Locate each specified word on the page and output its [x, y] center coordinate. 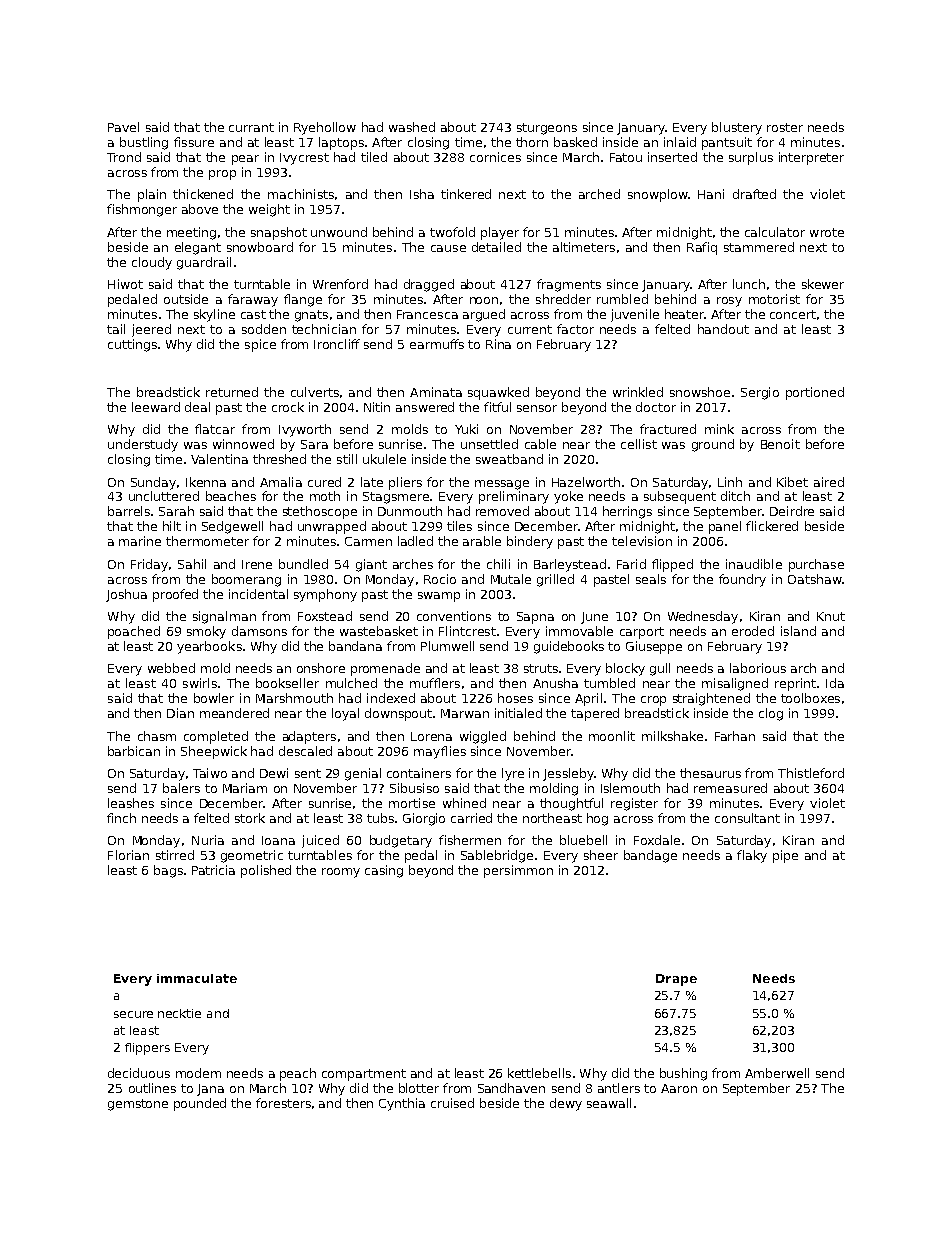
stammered [759, 247]
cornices [495, 157]
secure [133, 1014]
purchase [816, 565]
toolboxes [810, 698]
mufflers [435, 683]
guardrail [204, 263]
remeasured [730, 788]
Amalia [281, 482]
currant [251, 127]
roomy [341, 873]
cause [448, 248]
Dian [180, 713]
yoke [568, 497]
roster [785, 127]
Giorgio [424, 819]
